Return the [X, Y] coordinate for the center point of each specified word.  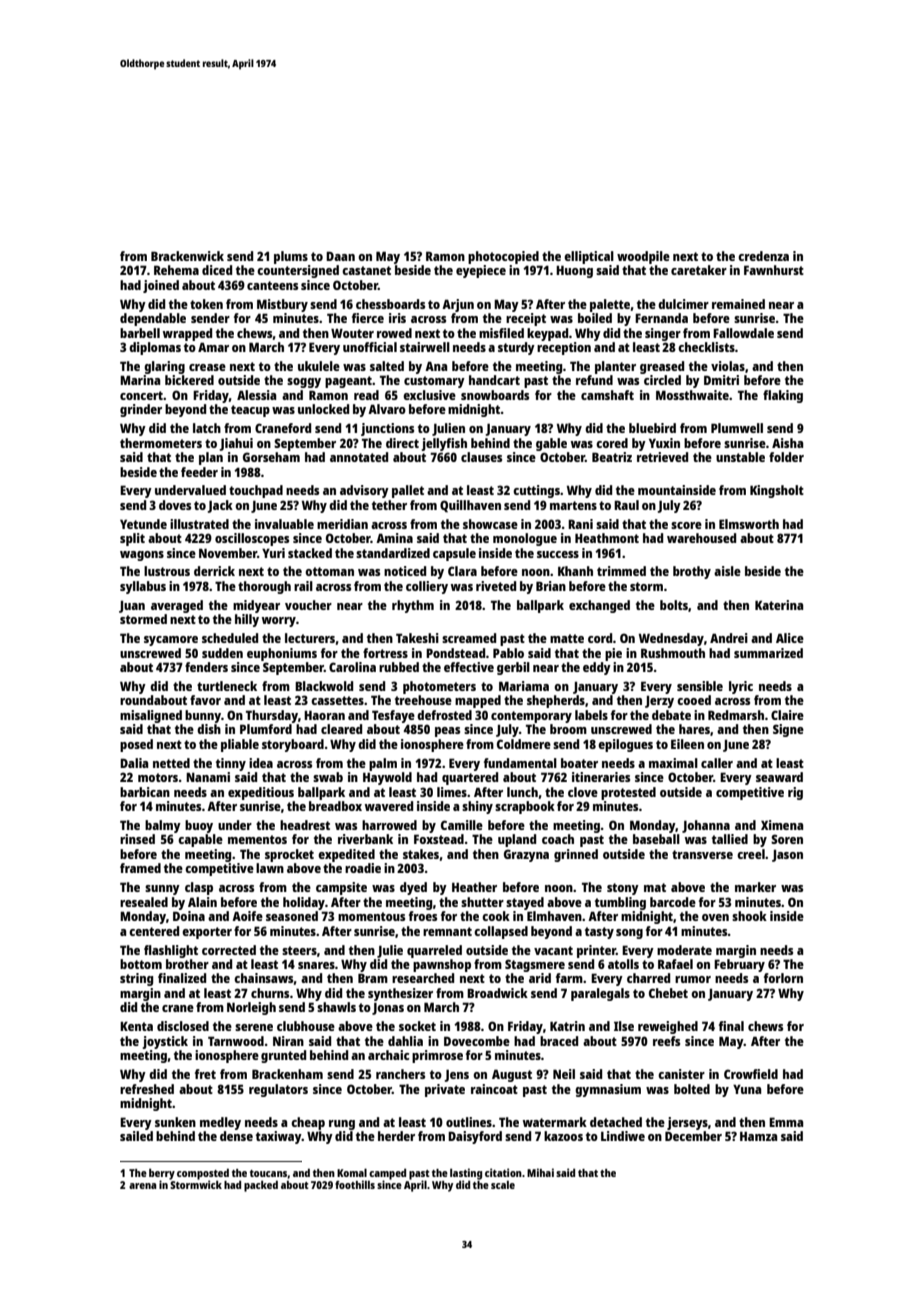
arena [143, 1186]
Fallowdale [743, 333]
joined [161, 286]
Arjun [458, 305]
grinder [141, 410]
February [739, 965]
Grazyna [526, 855]
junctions [387, 429]
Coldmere [524, 744]
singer [663, 334]
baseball [656, 839]
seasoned [292, 916]
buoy [199, 826]
